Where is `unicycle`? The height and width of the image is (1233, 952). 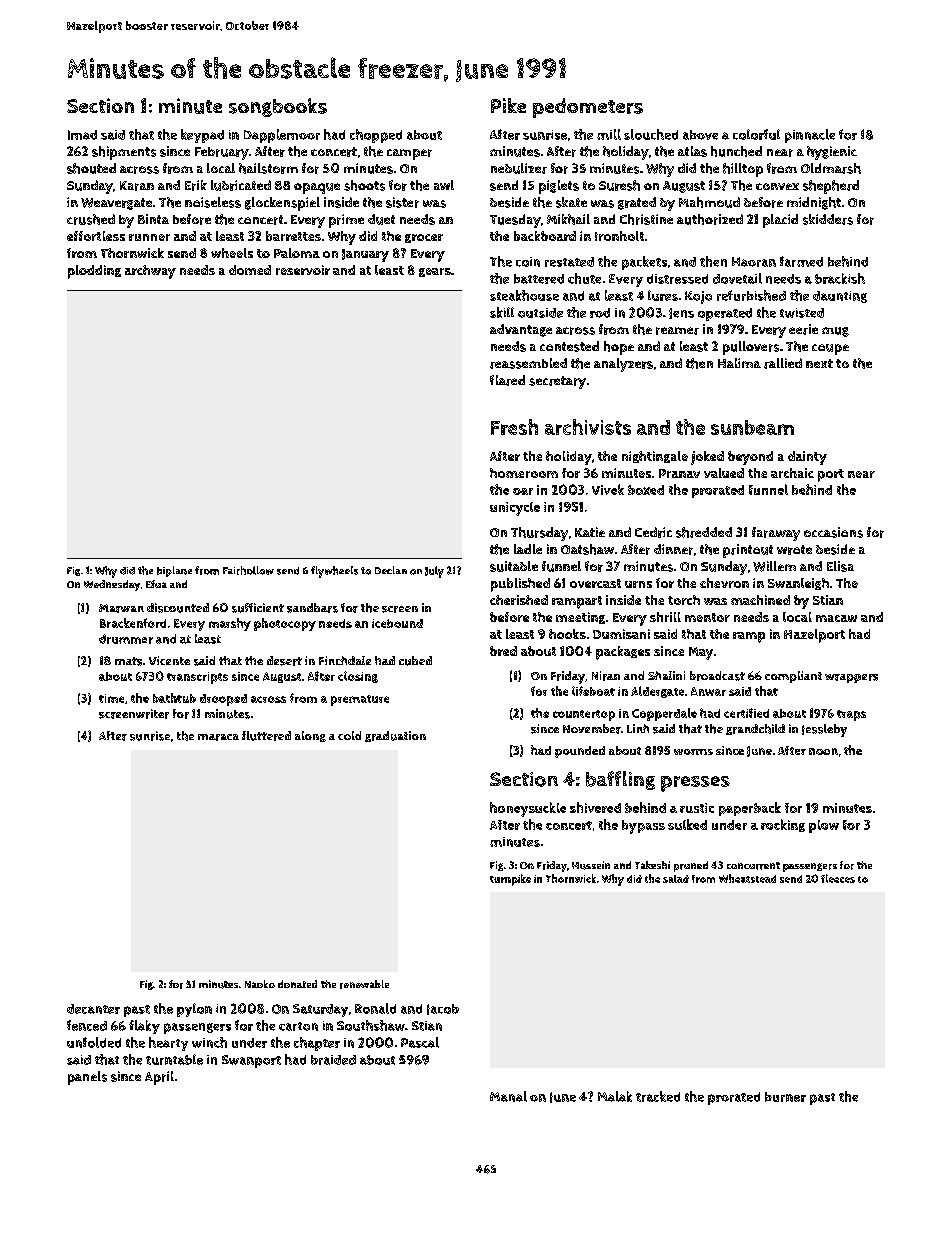
unicycle is located at coordinates (515, 509).
